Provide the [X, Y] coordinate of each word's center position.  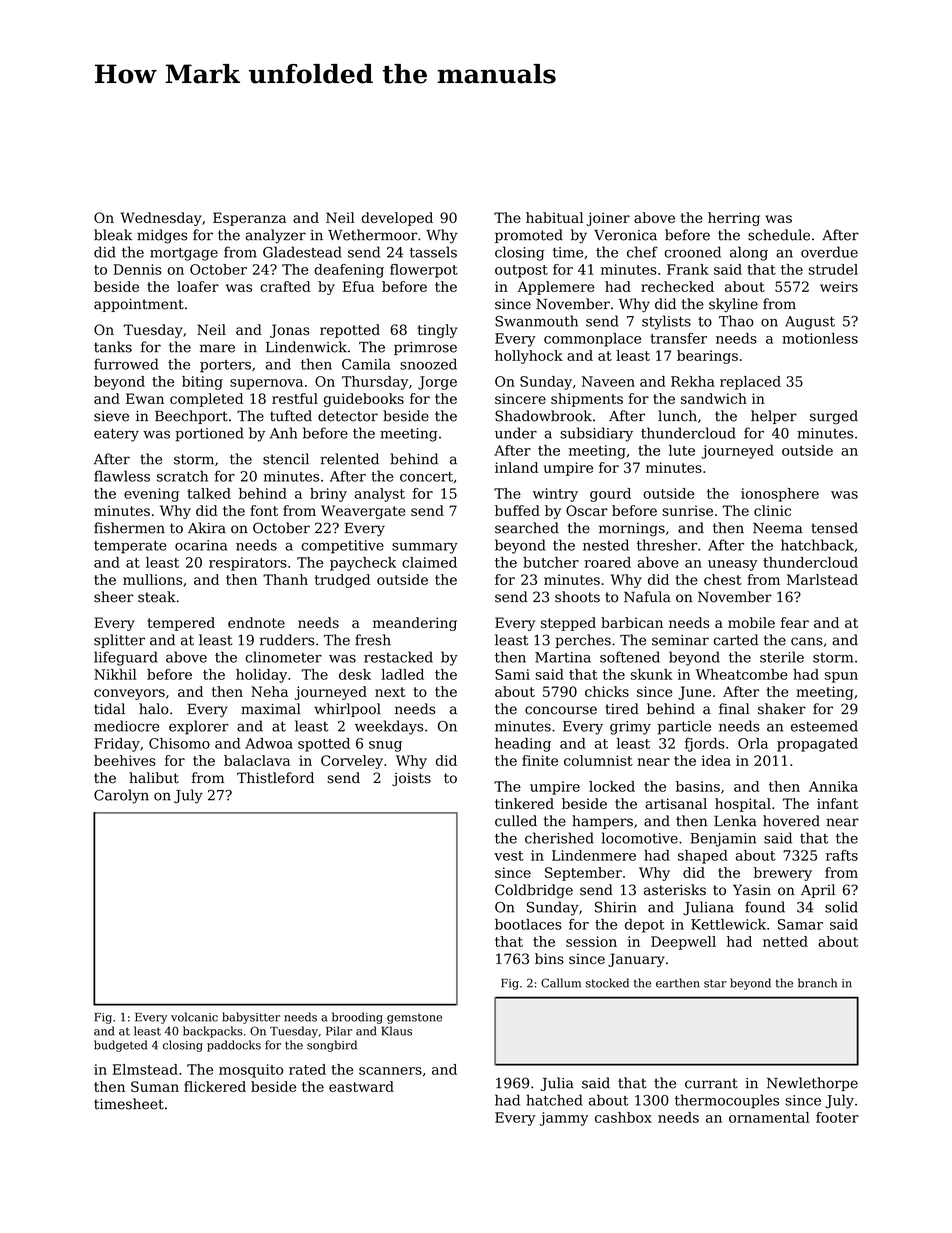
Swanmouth [536, 321]
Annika [833, 786]
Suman [155, 1086]
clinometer [283, 657]
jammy [564, 1119]
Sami [512, 674]
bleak [113, 235]
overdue [829, 252]
